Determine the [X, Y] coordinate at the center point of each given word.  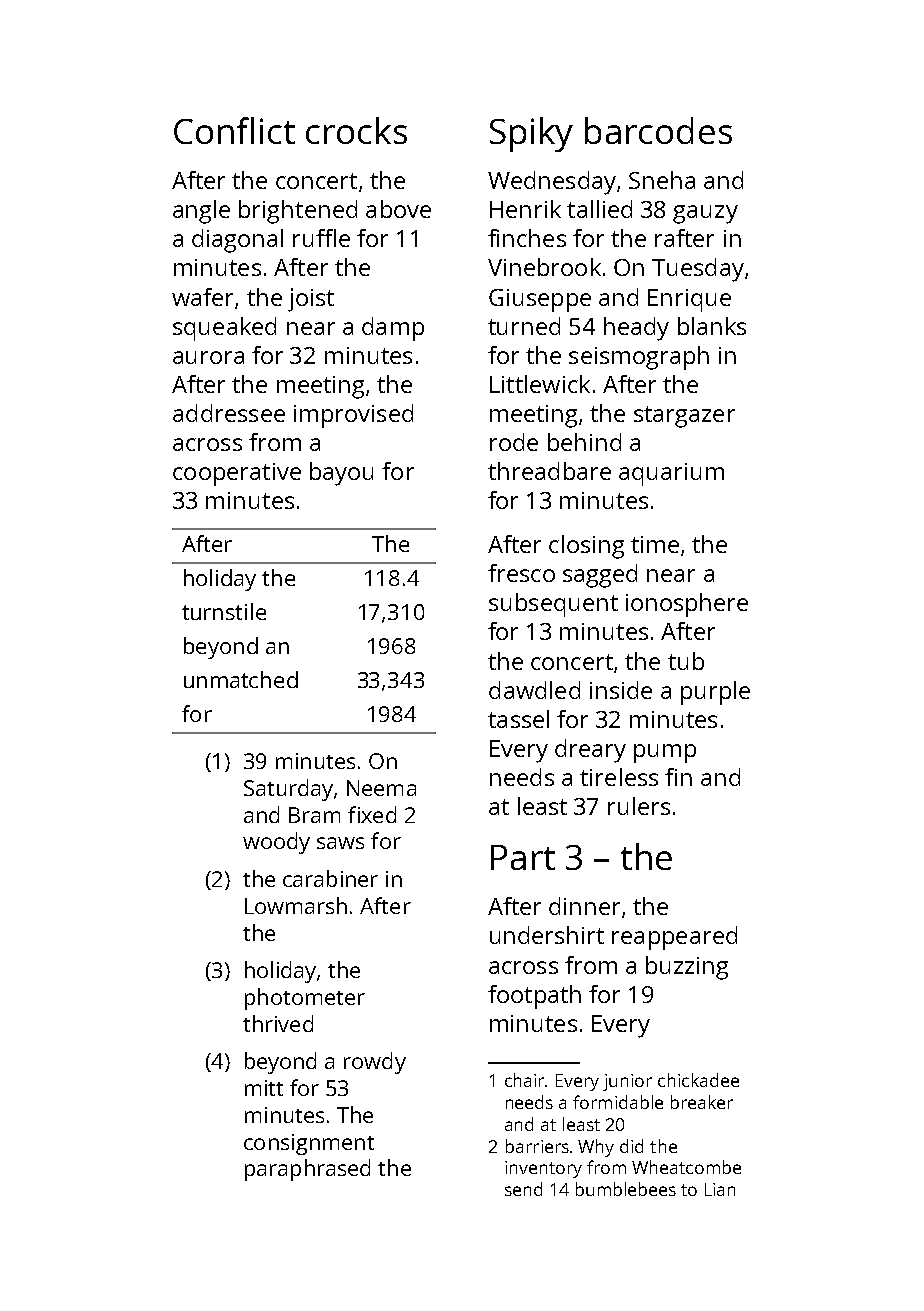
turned [524, 326]
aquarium [671, 474]
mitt [264, 1088]
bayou [341, 474]
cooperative [237, 474]
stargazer [684, 417]
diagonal [237, 241]
